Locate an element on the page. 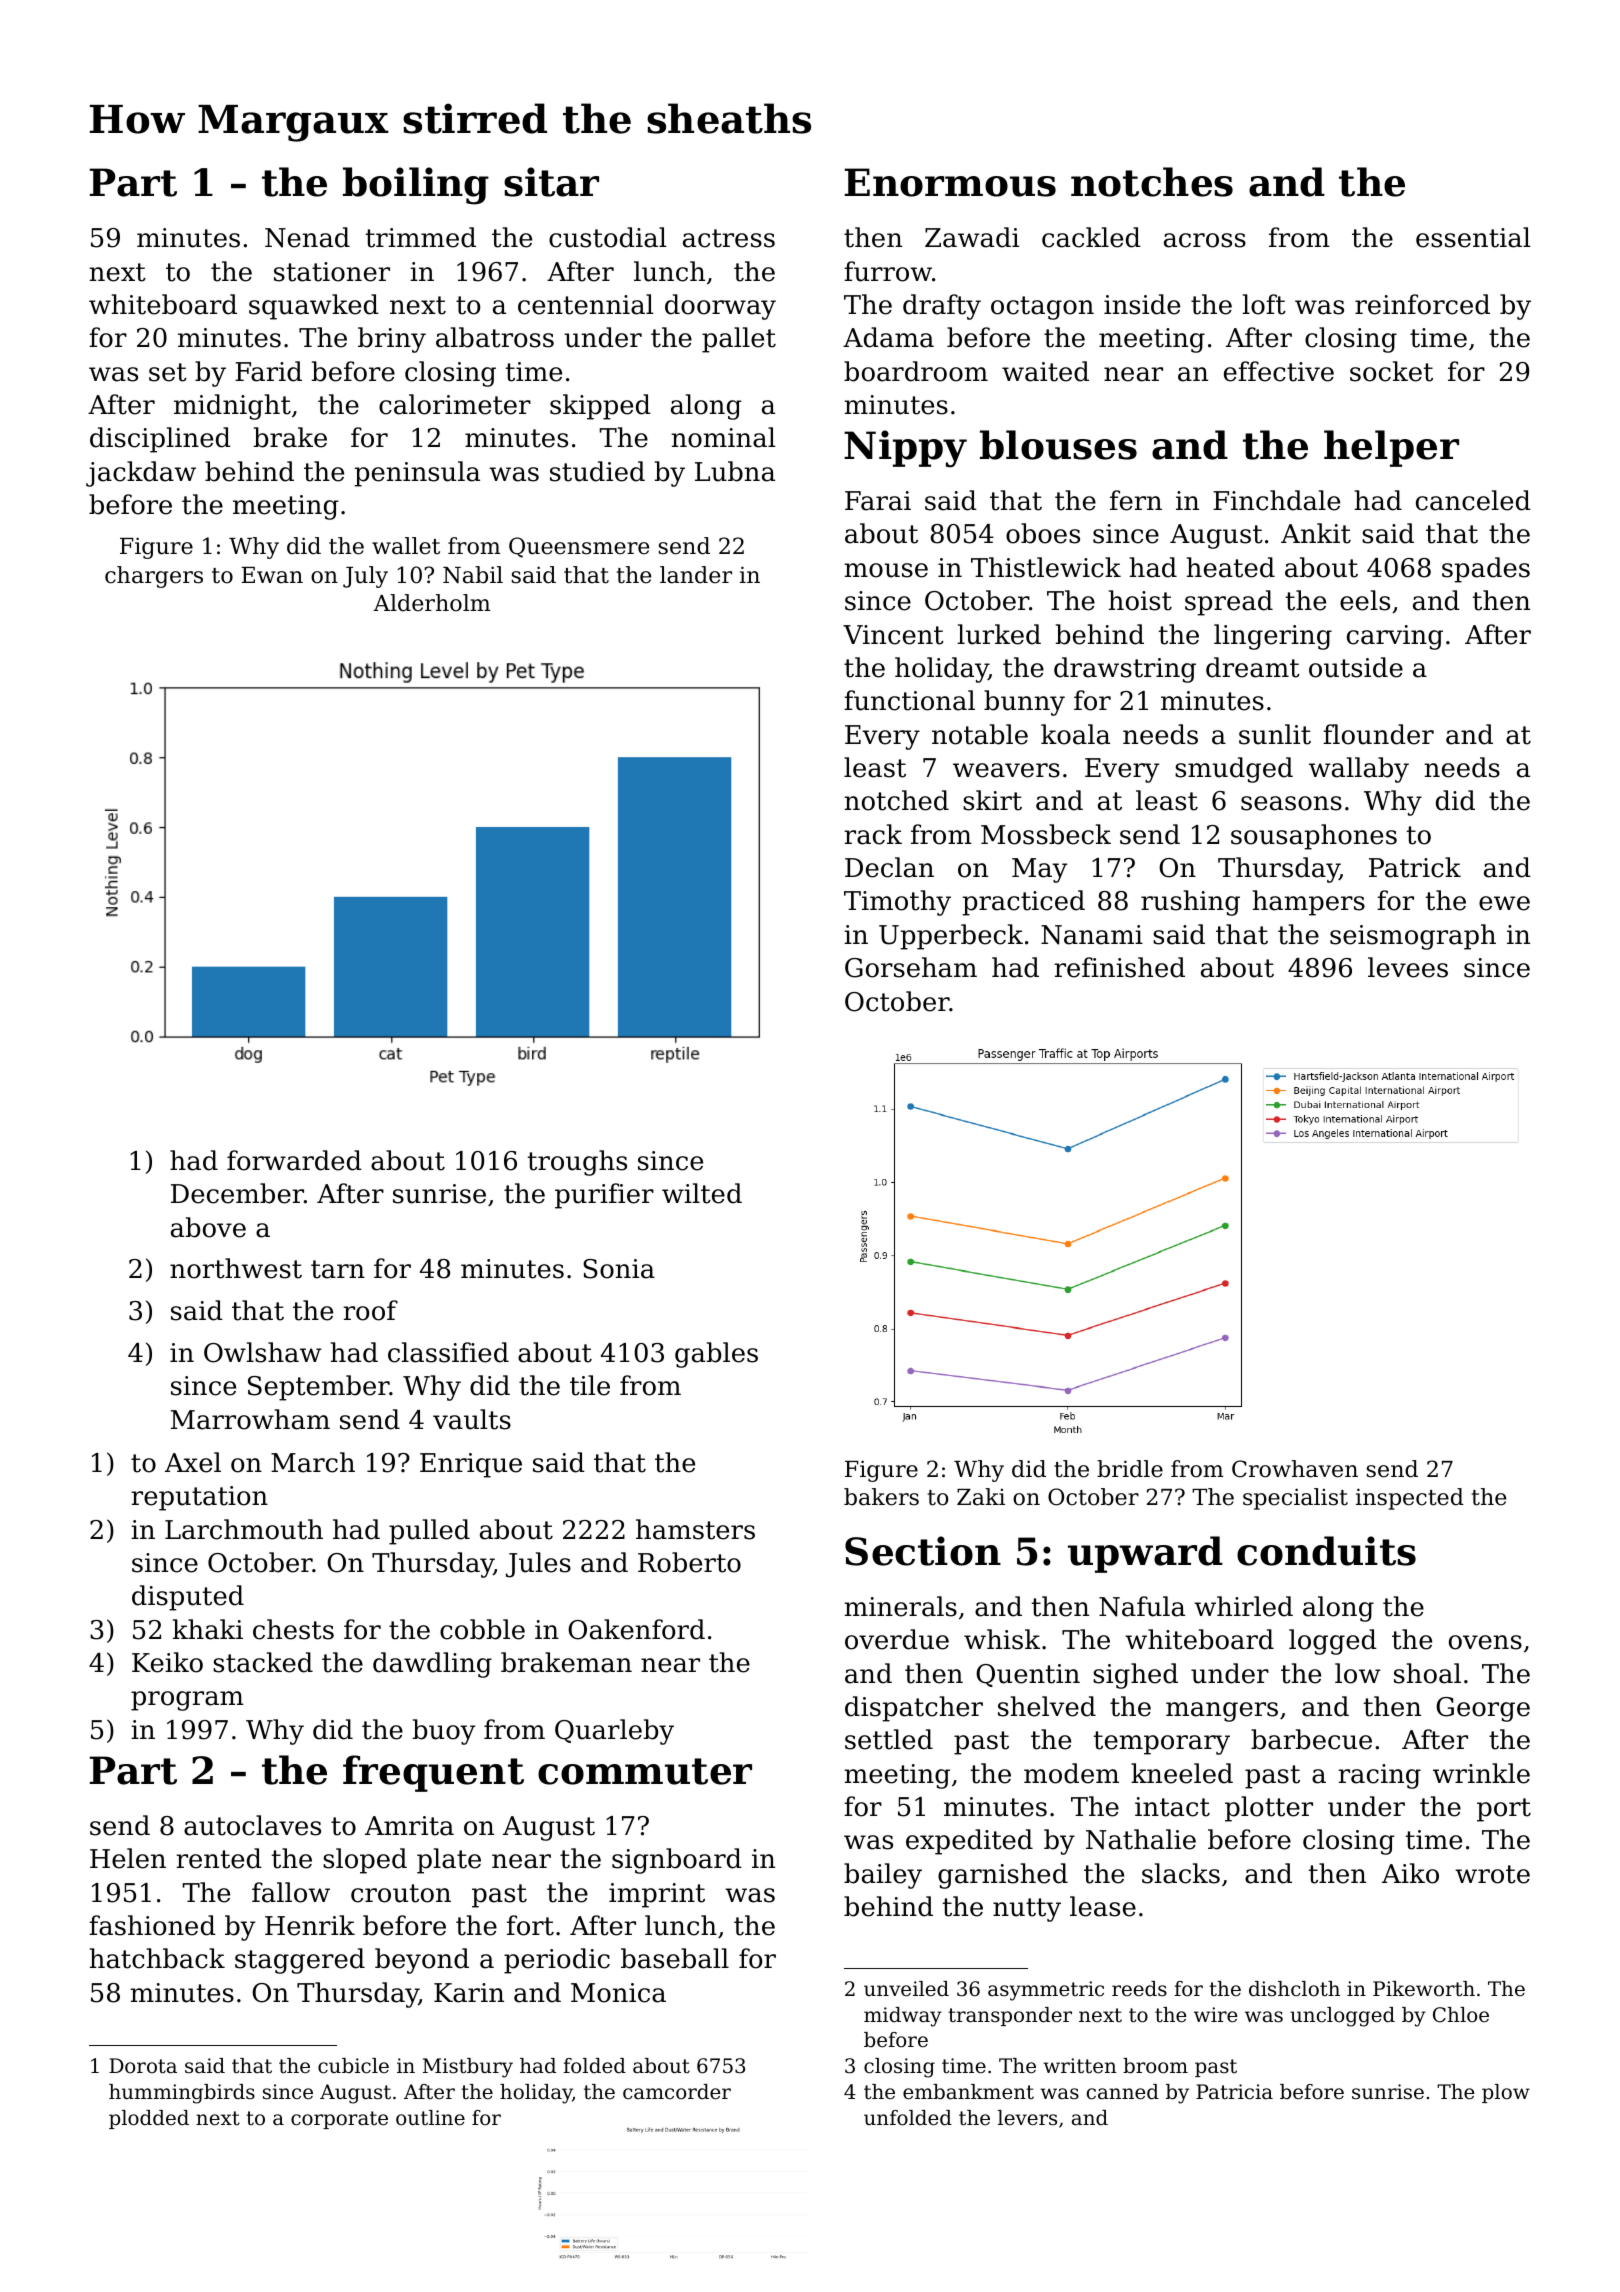 This document has width=1620, height=2292. Axel is located at coordinates (193, 1462).
